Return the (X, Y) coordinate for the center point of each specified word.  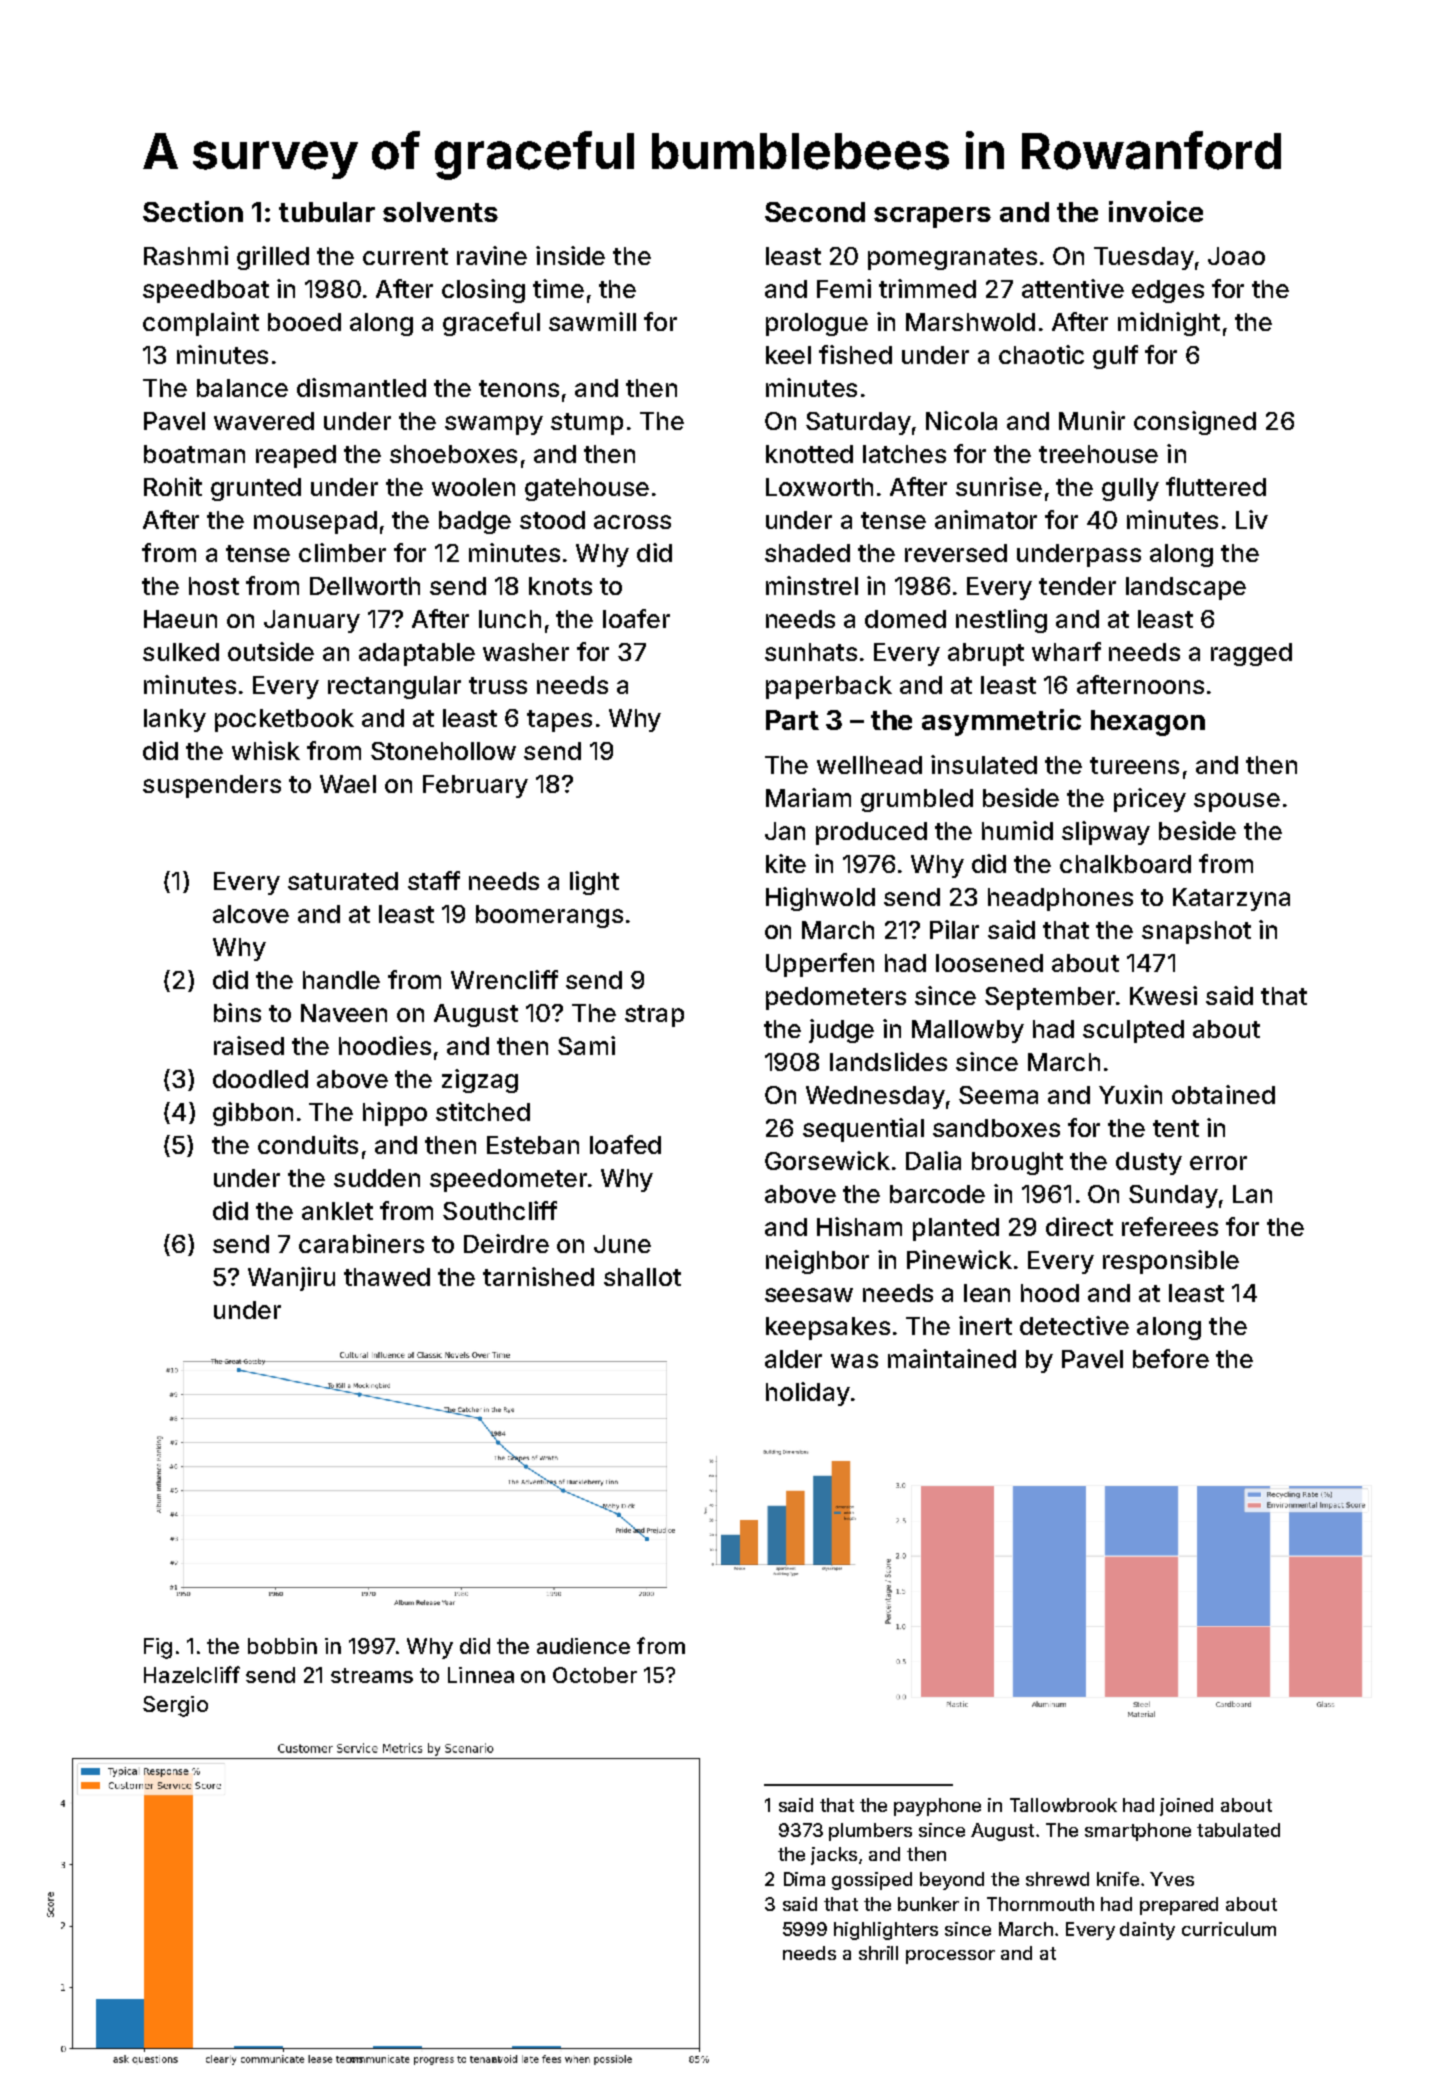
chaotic (1041, 354)
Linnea (481, 1675)
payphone (937, 1807)
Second (815, 212)
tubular (327, 212)
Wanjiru (291, 1279)
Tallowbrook (1063, 1805)
